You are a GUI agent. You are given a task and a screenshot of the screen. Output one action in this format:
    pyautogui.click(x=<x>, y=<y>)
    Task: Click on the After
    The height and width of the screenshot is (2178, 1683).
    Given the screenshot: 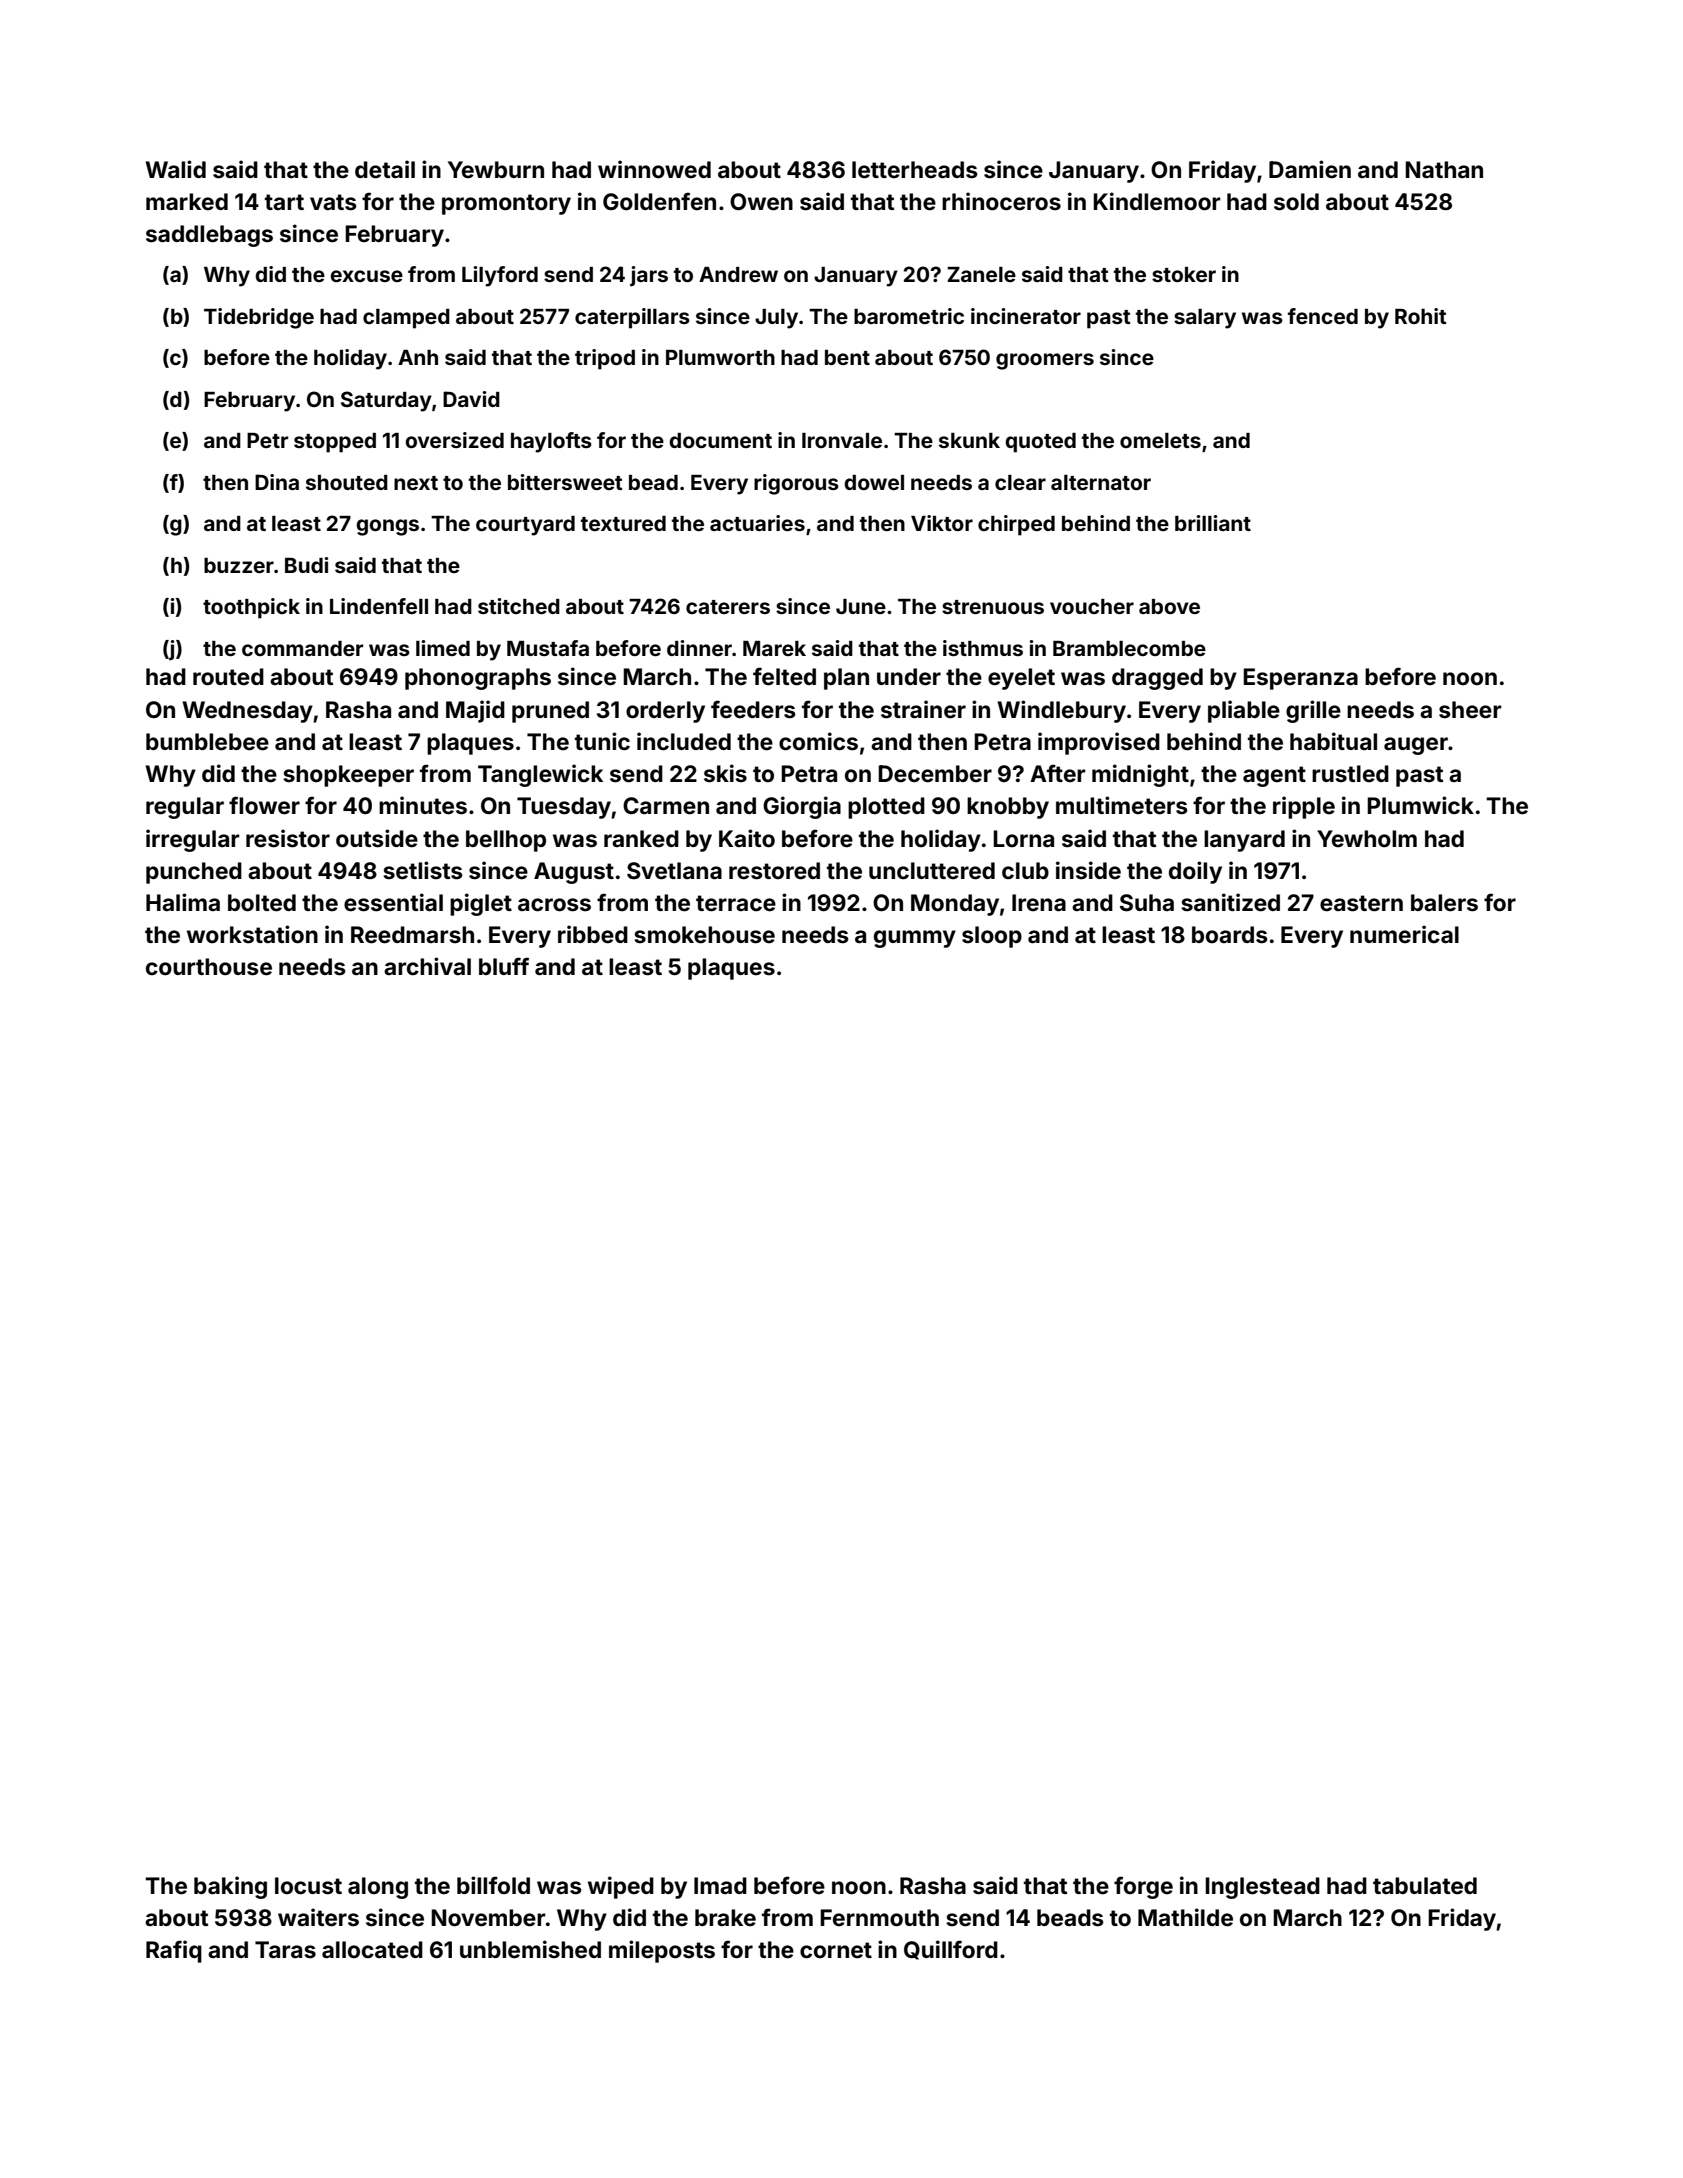 What is the action you would take?
    pyautogui.click(x=1058, y=773)
